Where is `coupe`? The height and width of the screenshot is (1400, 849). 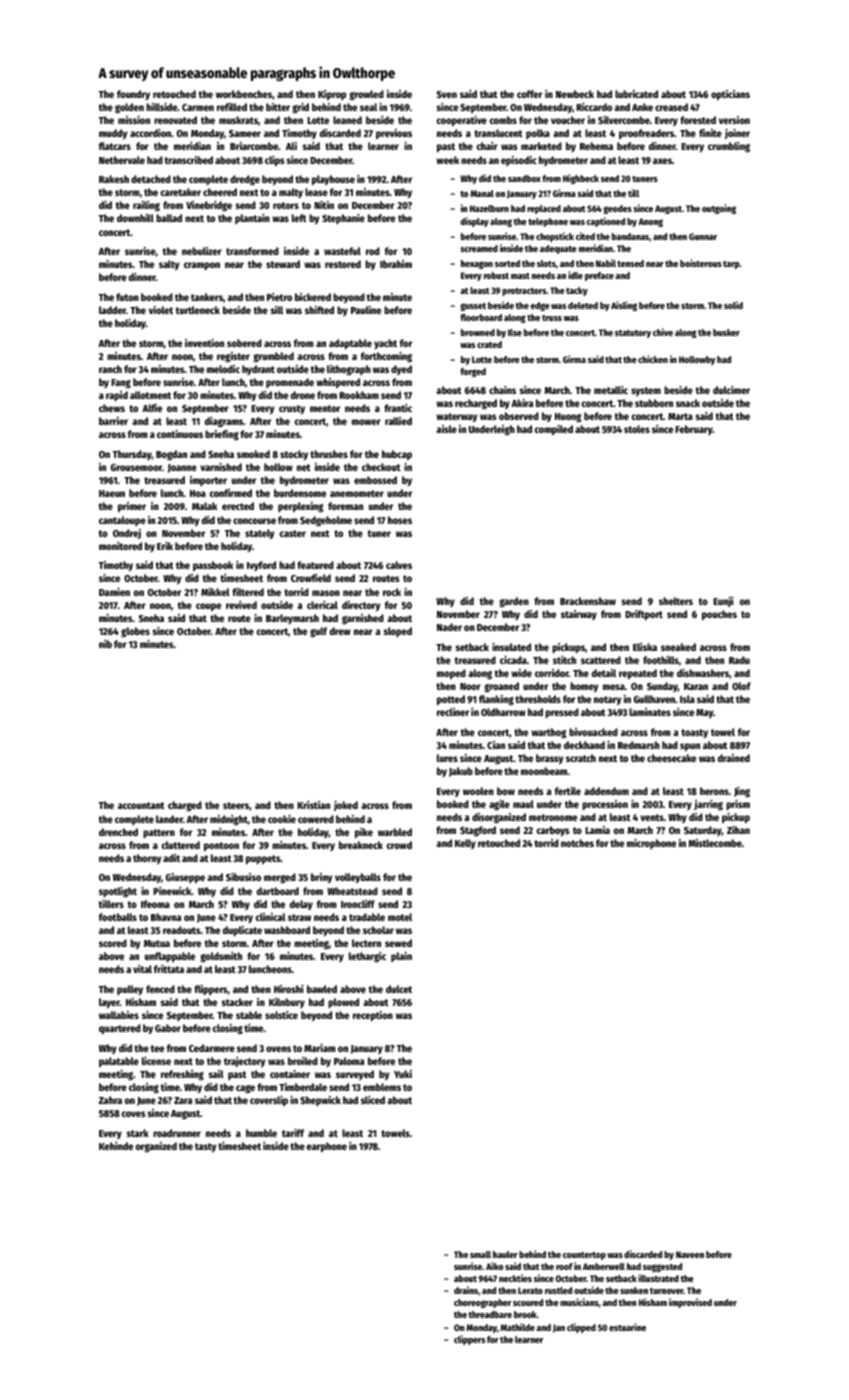 coupe is located at coordinates (208, 607).
